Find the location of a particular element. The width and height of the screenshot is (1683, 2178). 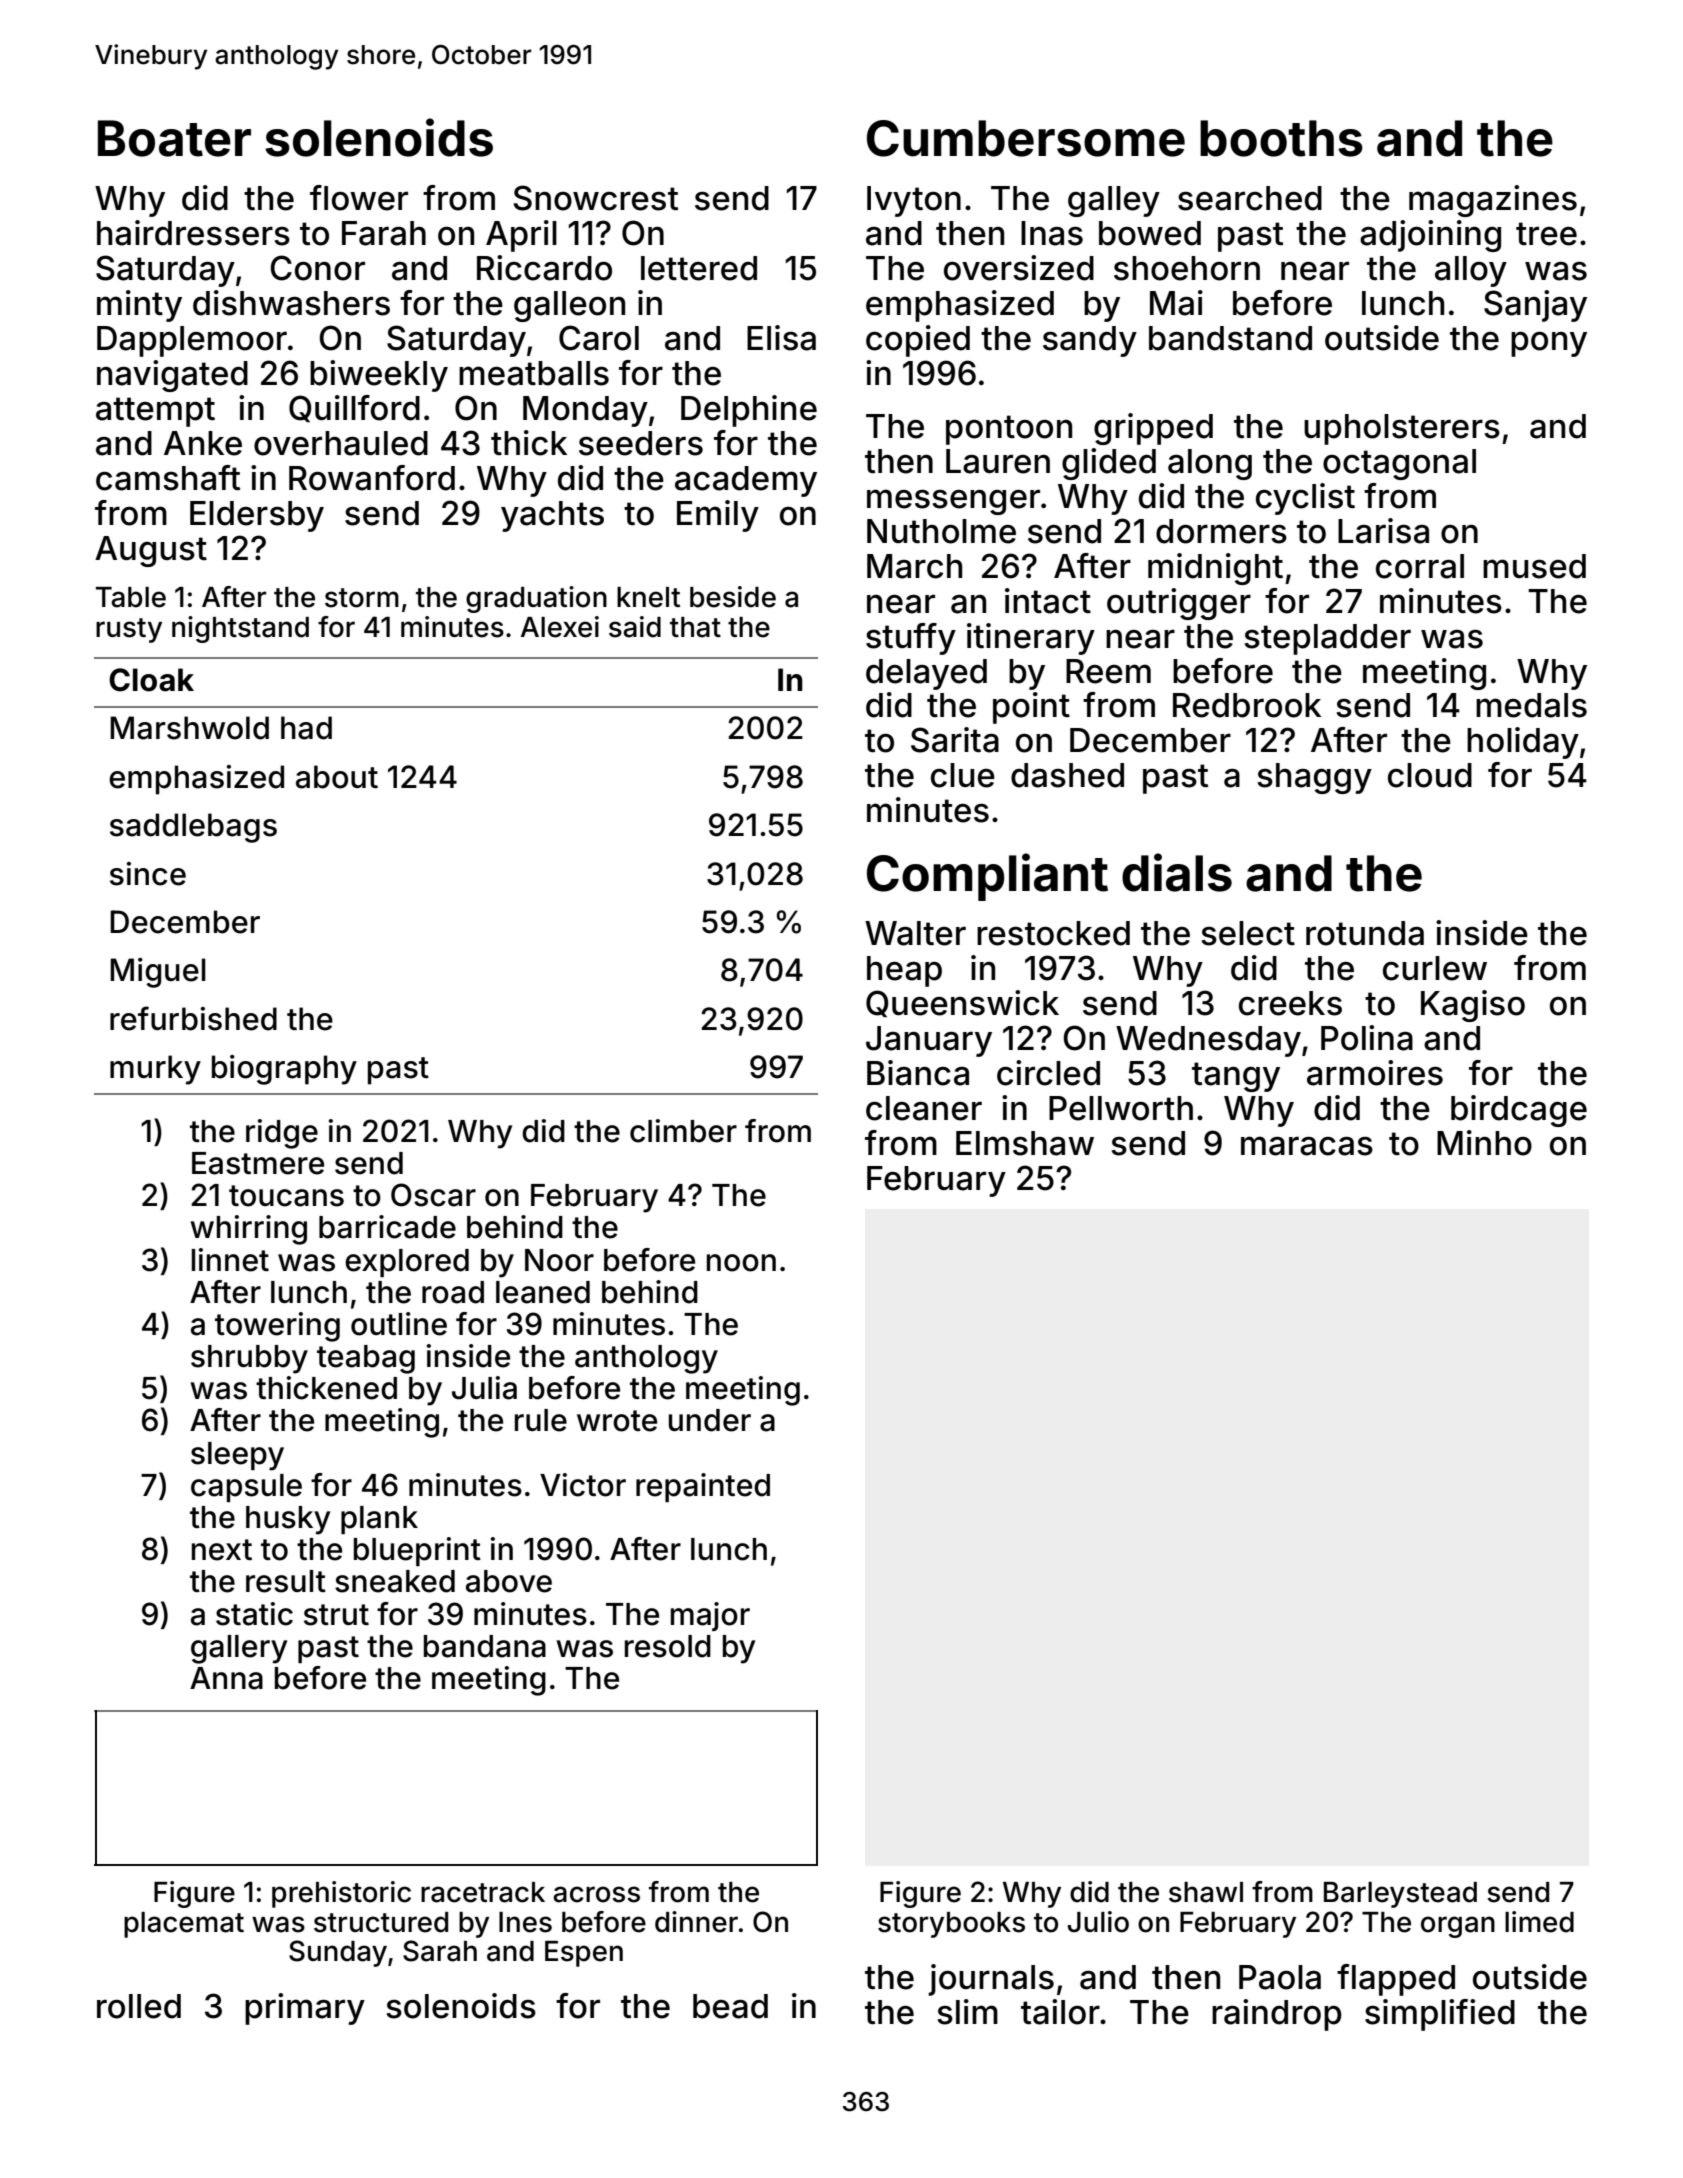

Boater is located at coordinates (174, 138).
